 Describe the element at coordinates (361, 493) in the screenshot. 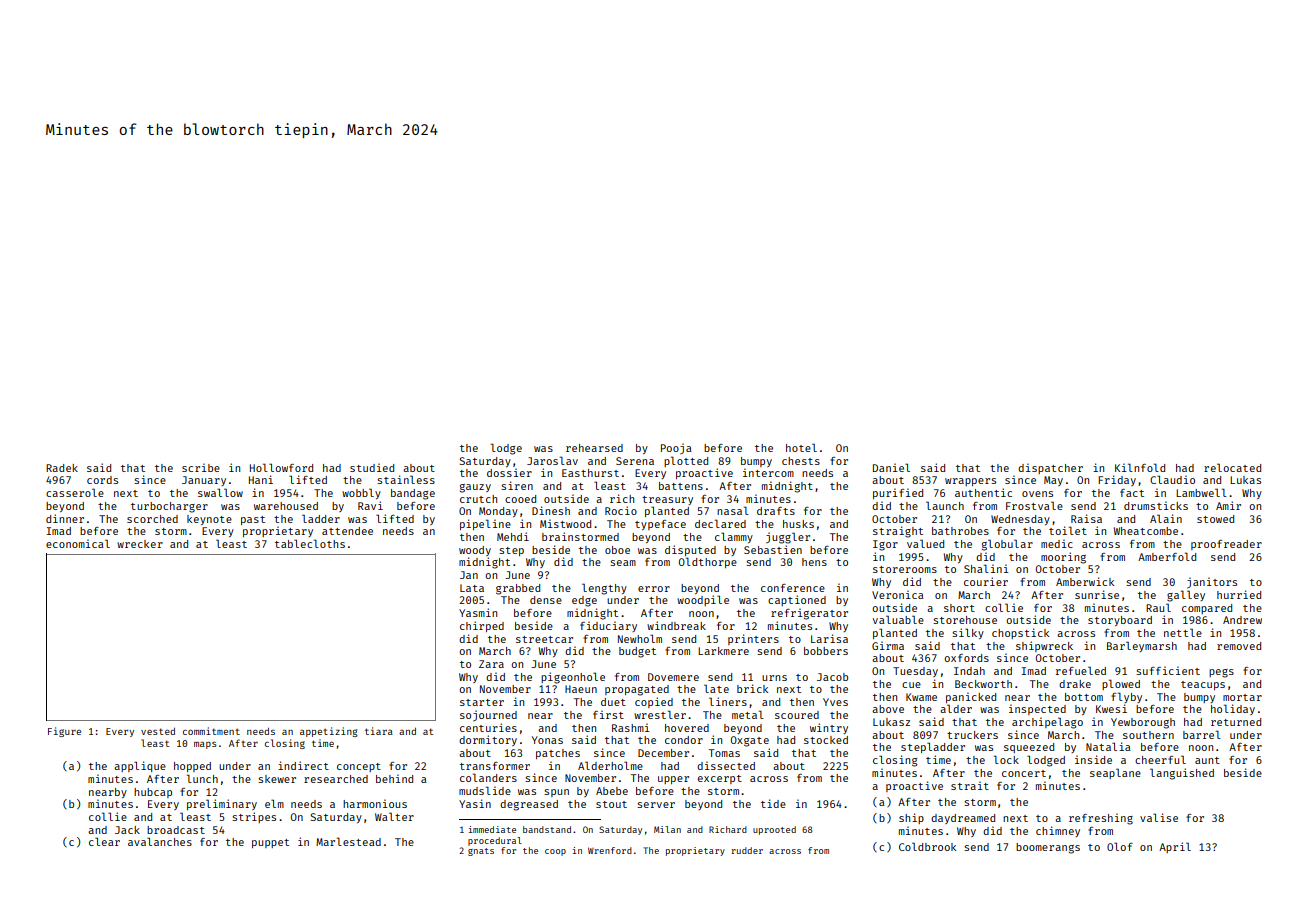

I see `wobbly` at that location.
